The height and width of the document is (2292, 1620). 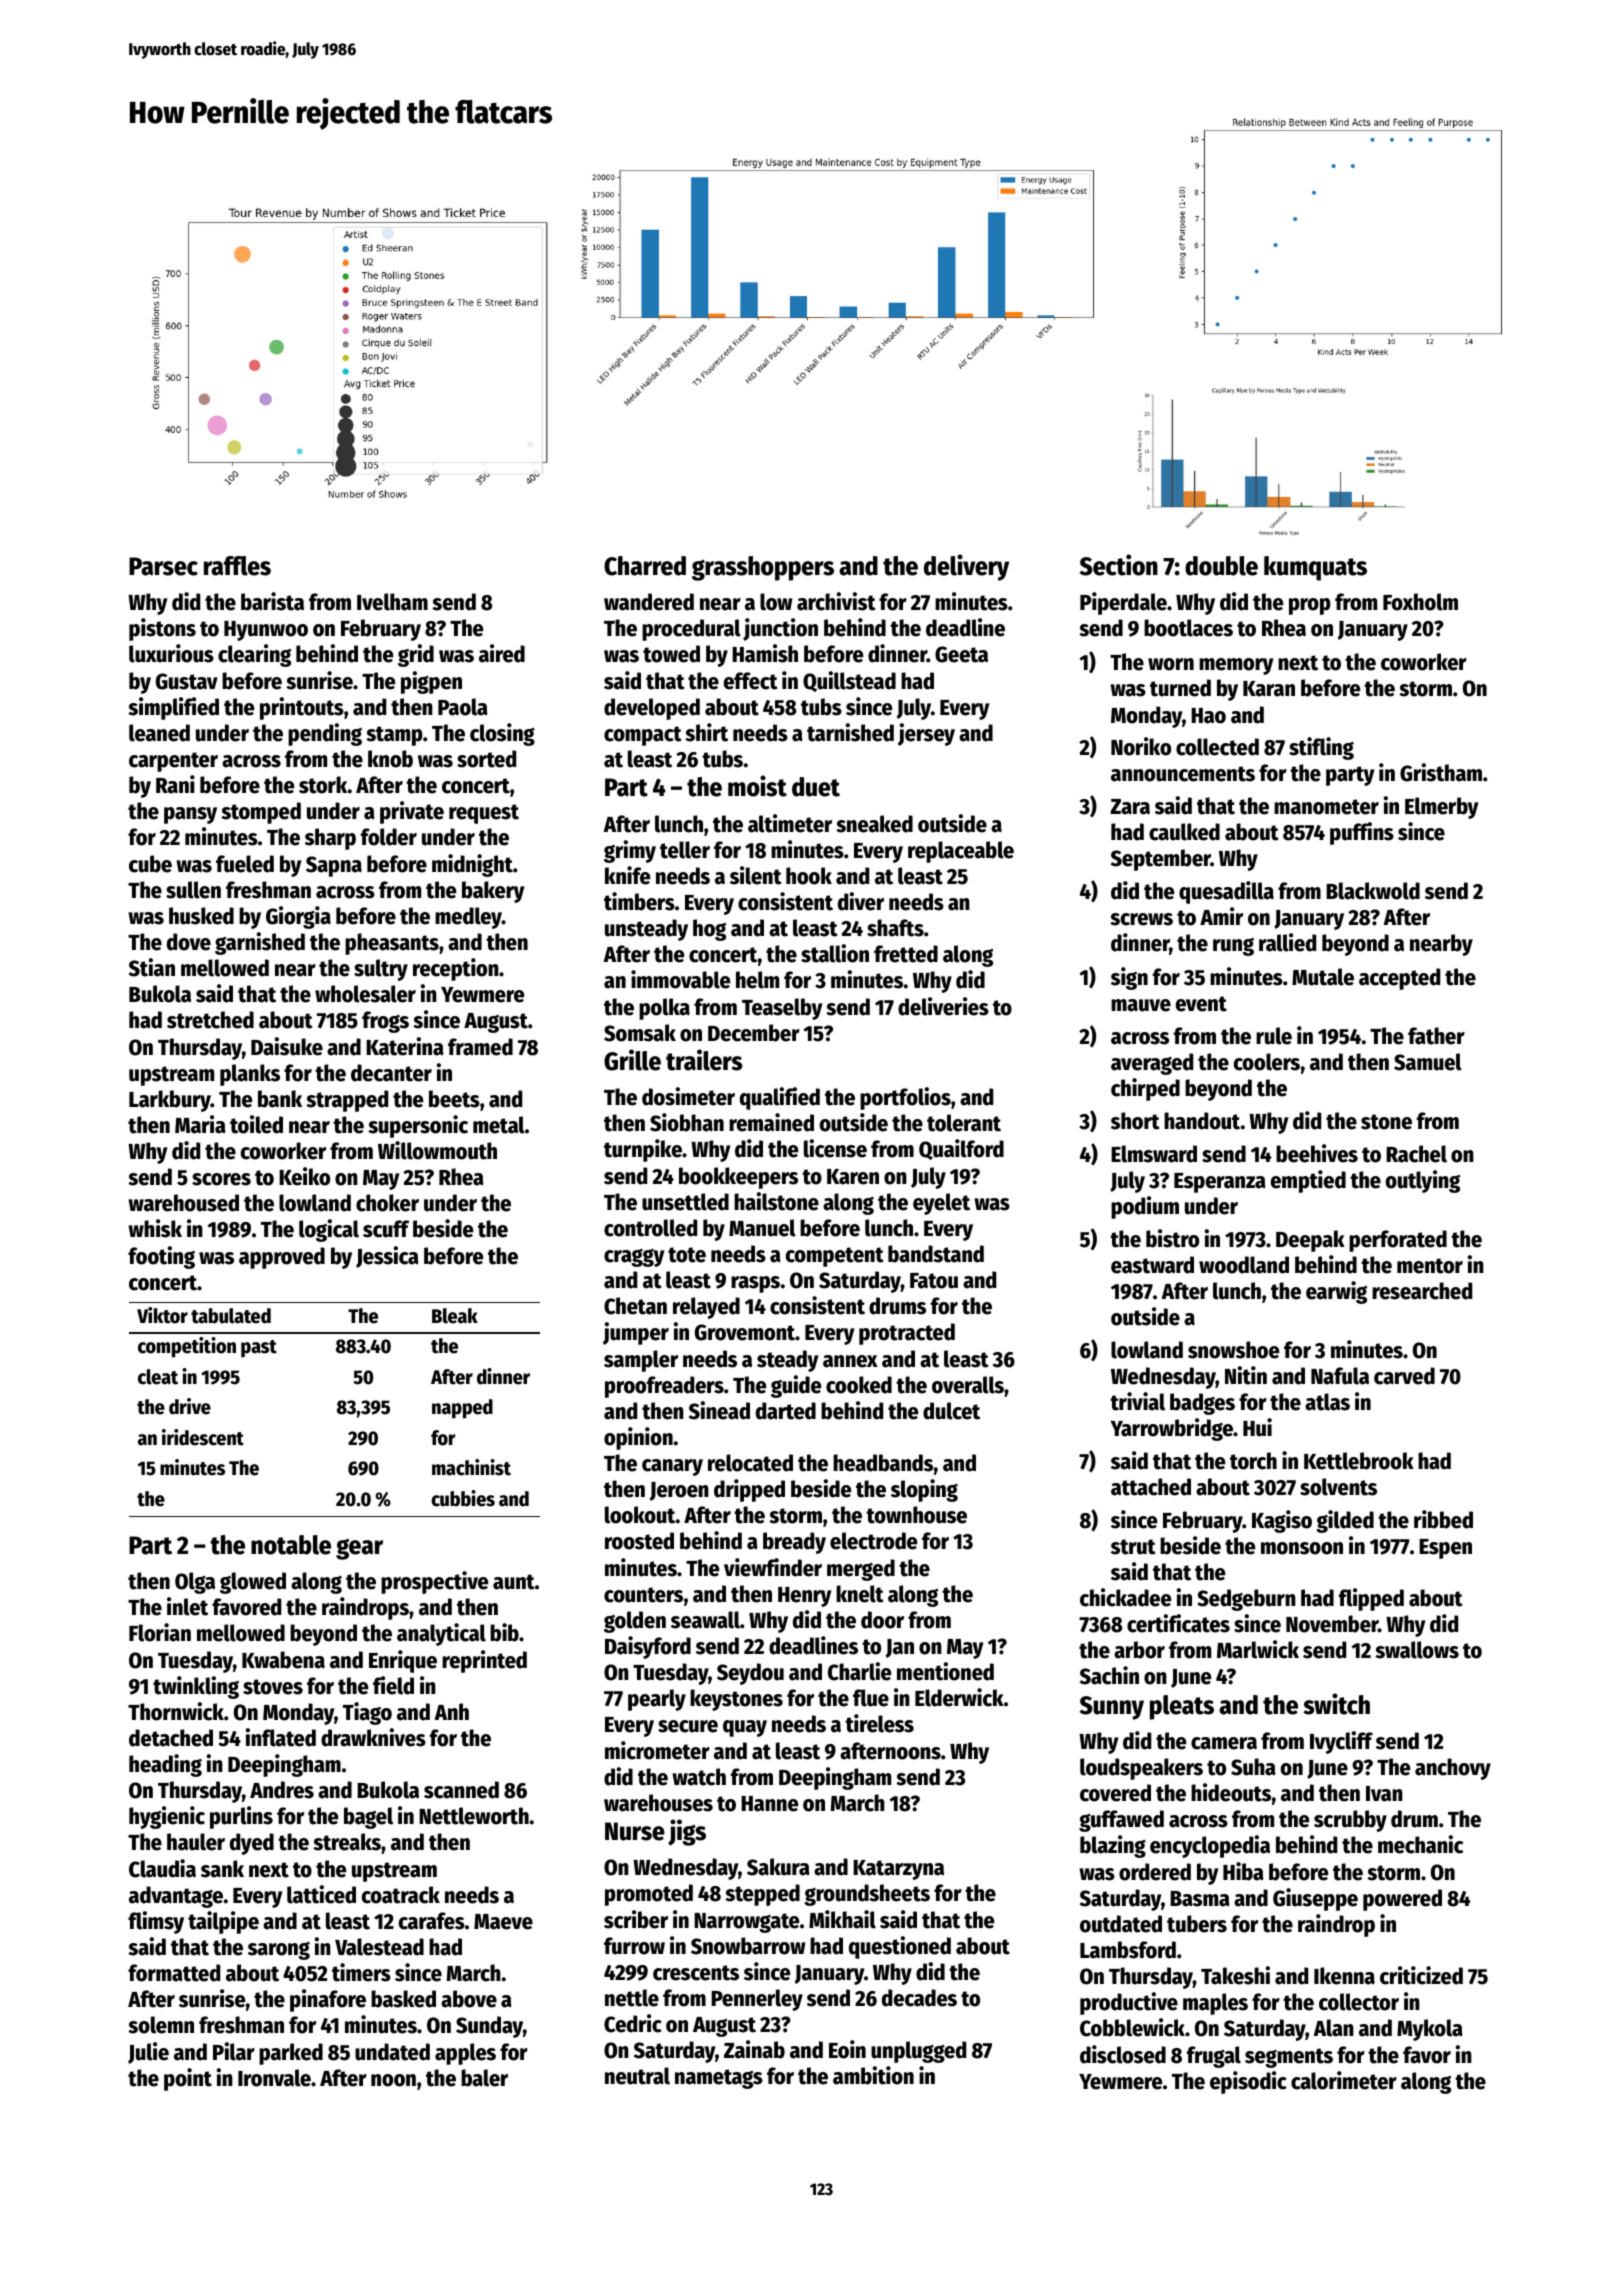 What do you see at coordinates (688, 1726) in the document?
I see `secure` at bounding box center [688, 1726].
